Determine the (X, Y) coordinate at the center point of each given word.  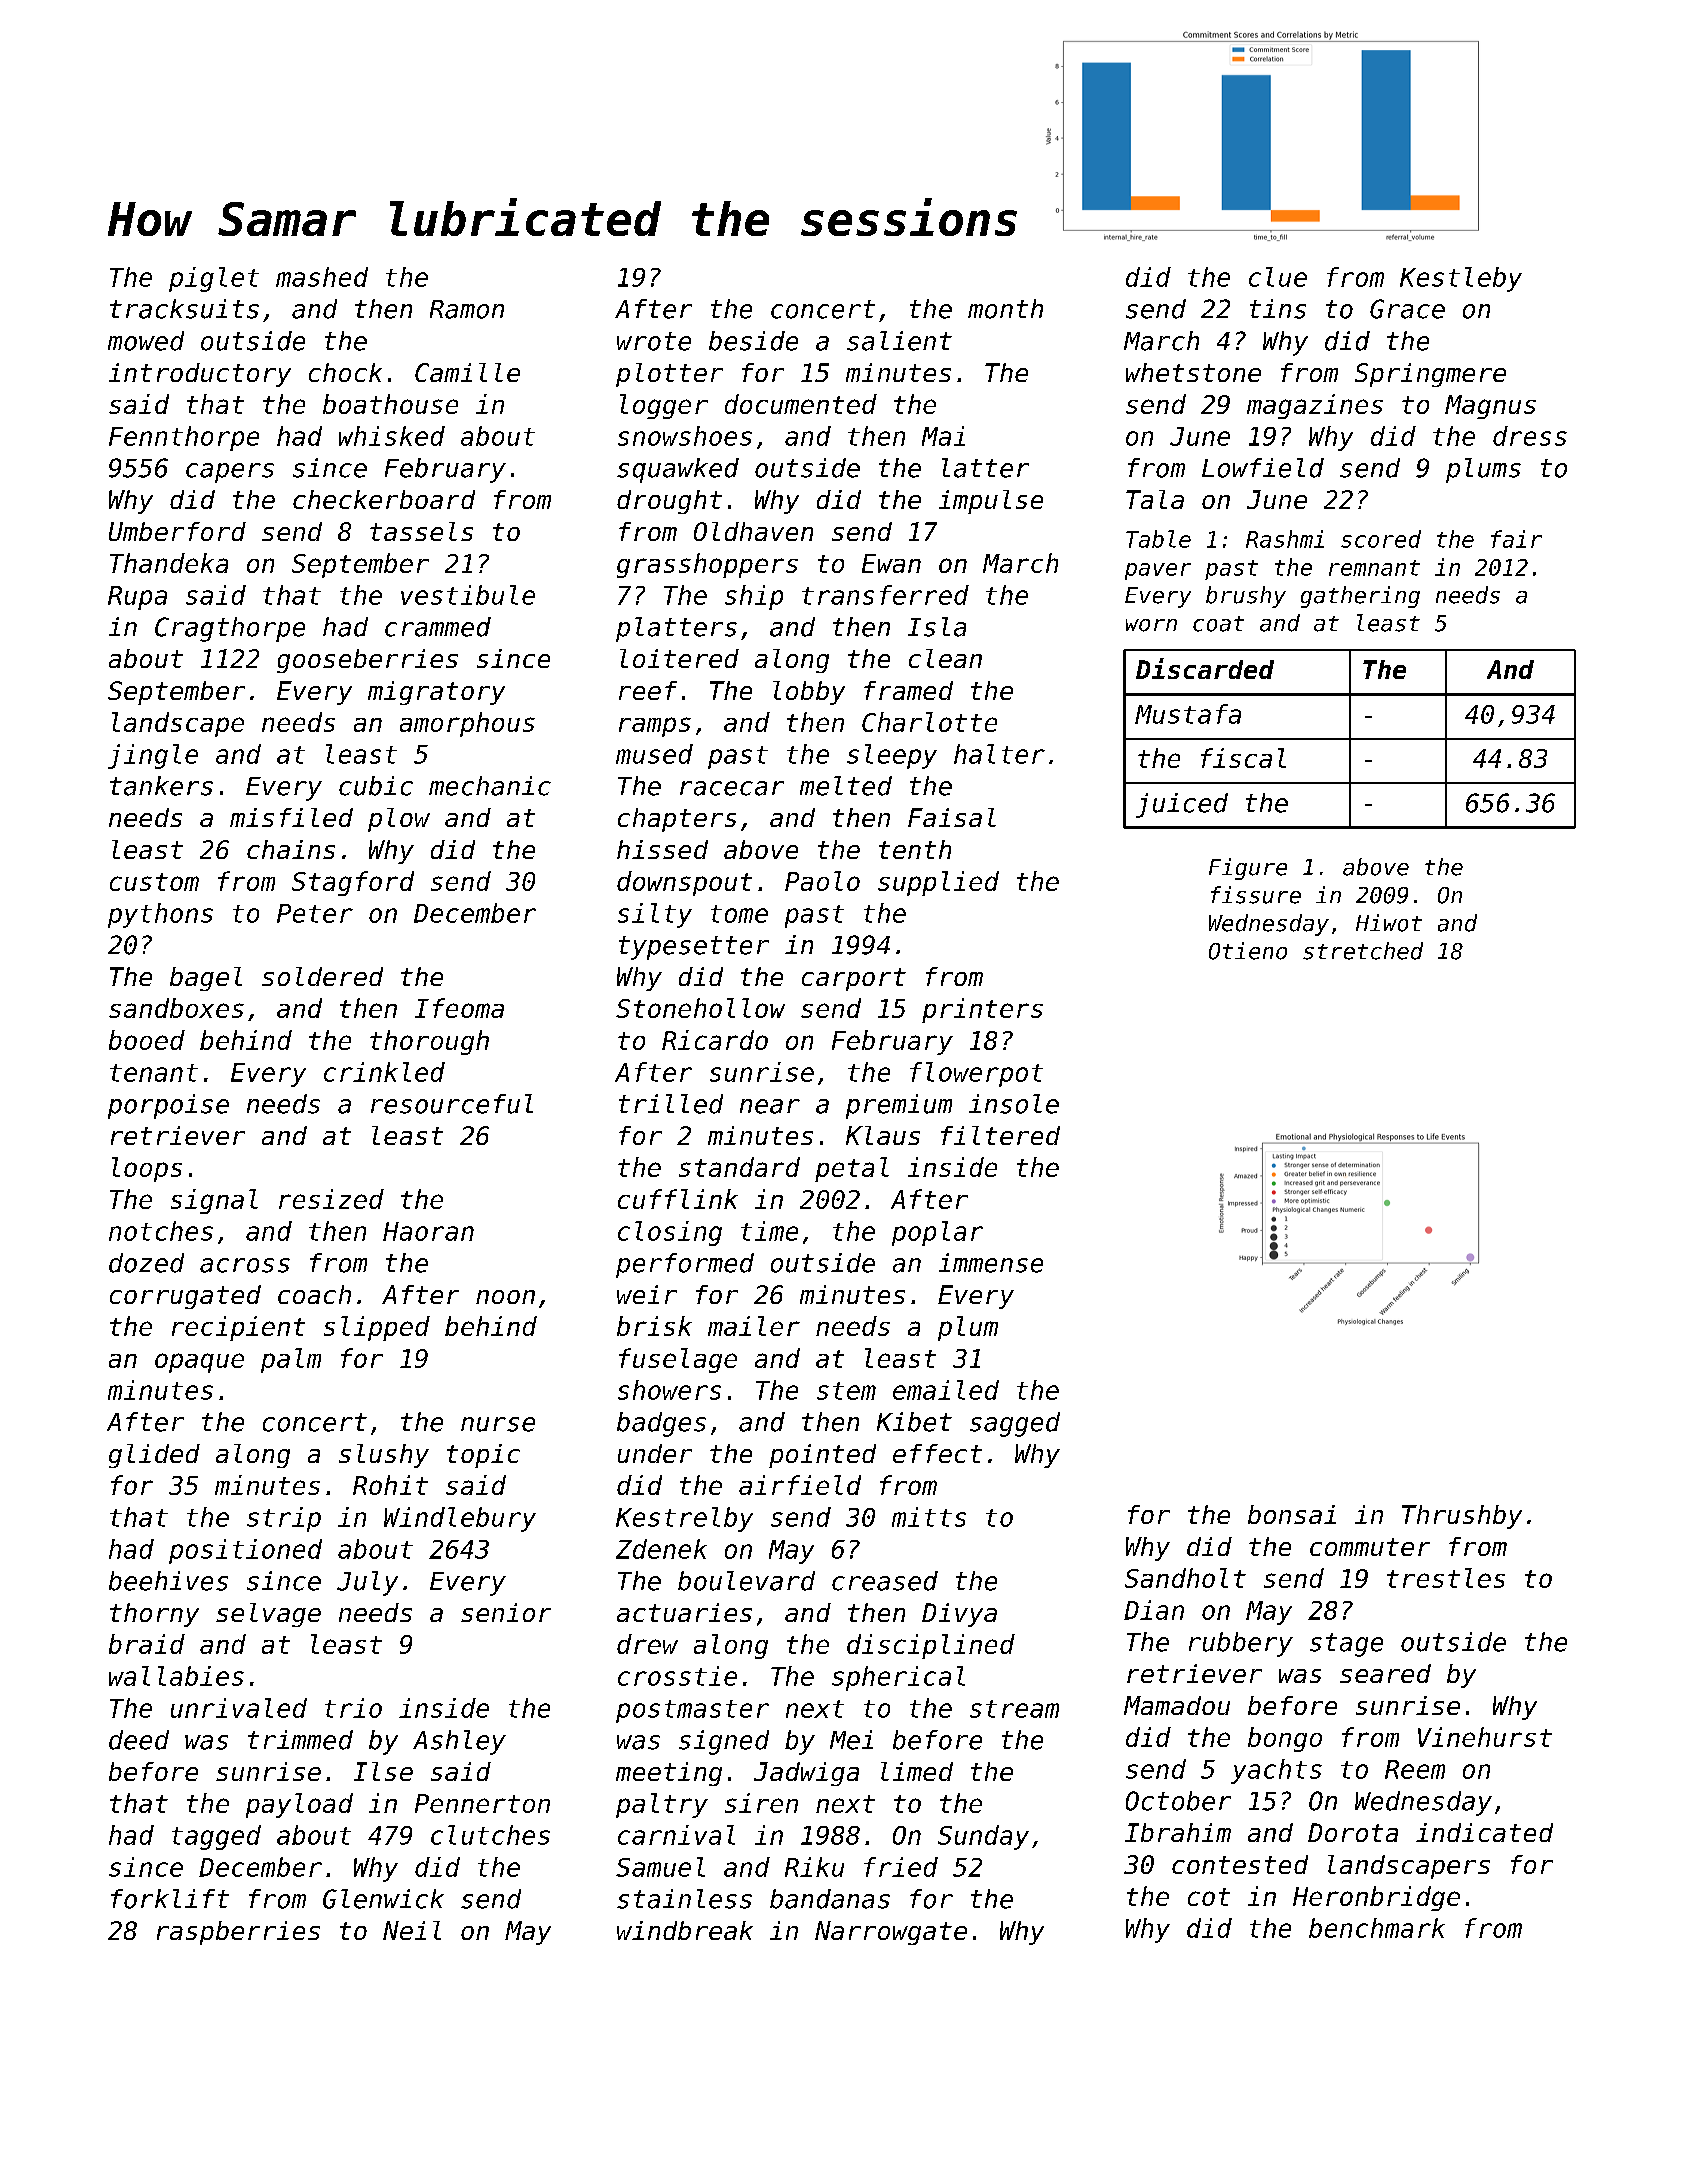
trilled (671, 1104)
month (1005, 309)
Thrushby (1462, 1517)
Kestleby (1461, 279)
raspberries (238, 1933)
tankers (161, 786)
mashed (322, 277)
